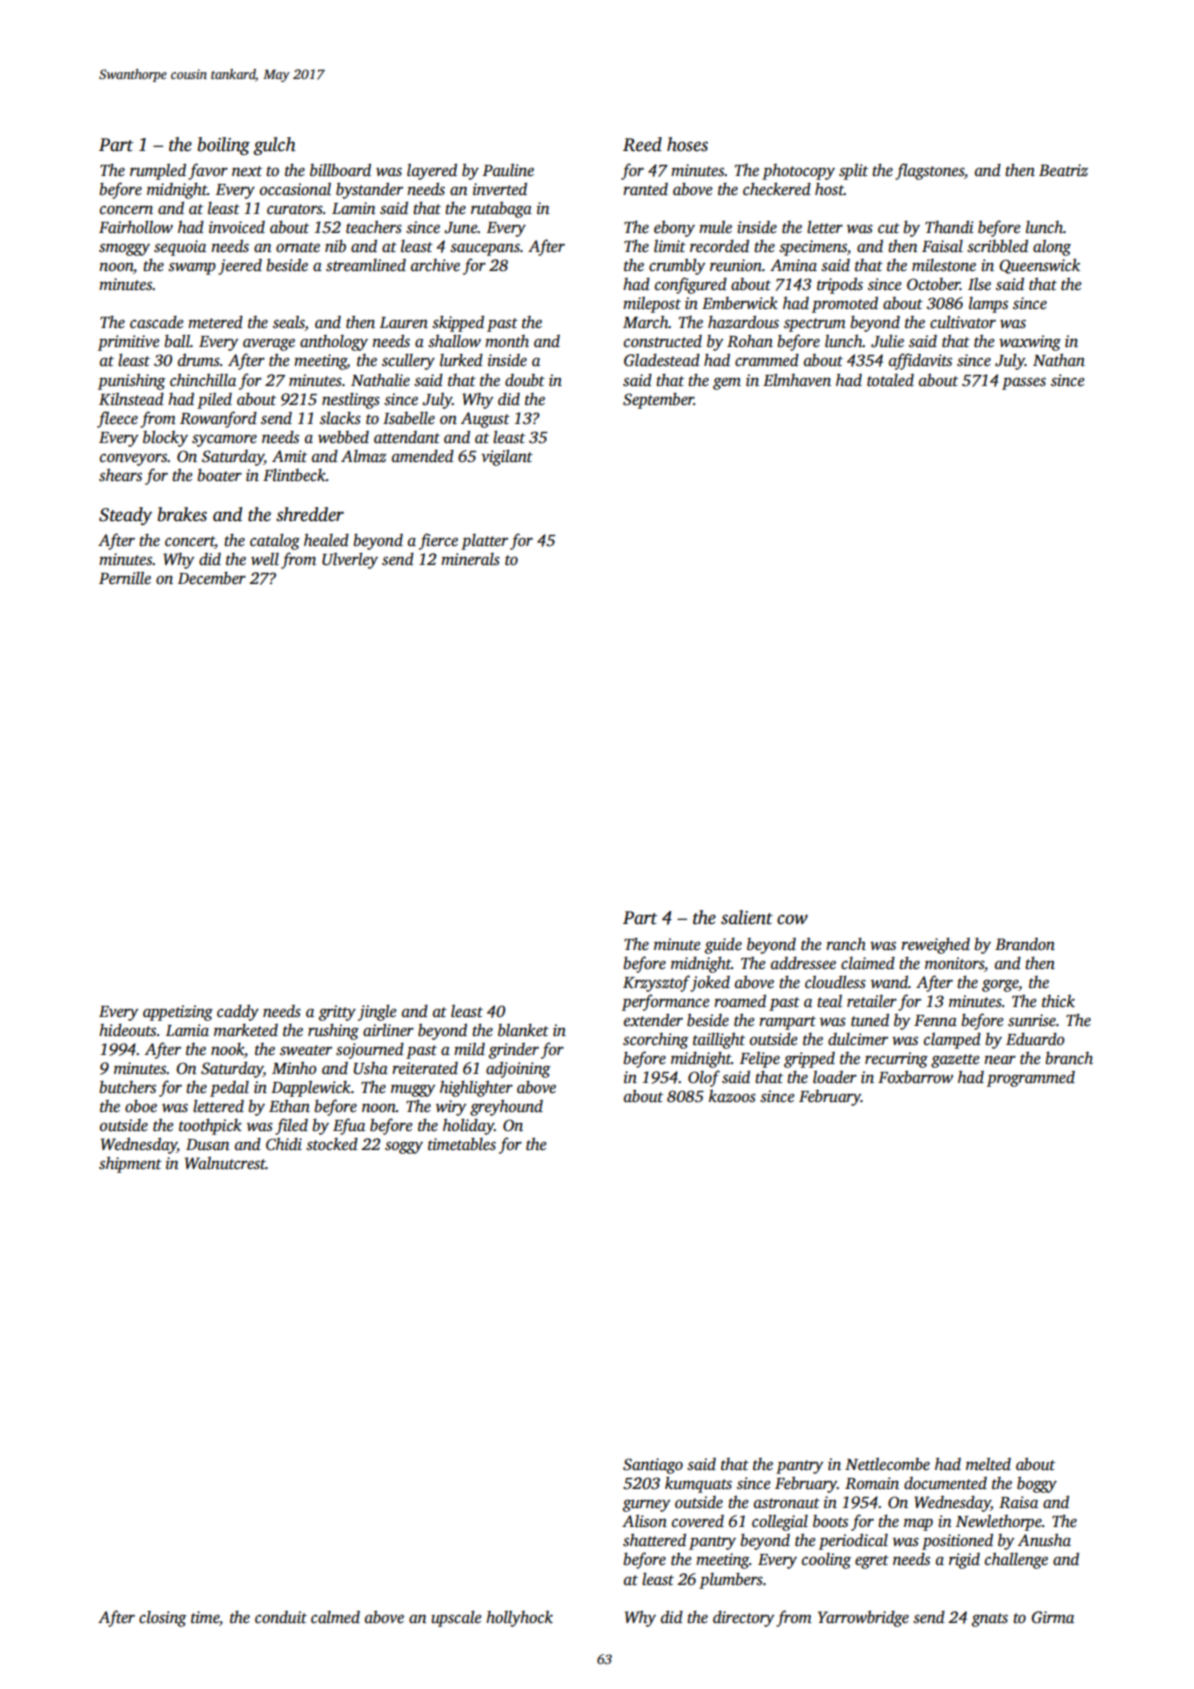 The width and height of the screenshot is (1194, 1689). Describe the element at coordinates (1025, 944) in the screenshot. I see `Brandon` at that location.
